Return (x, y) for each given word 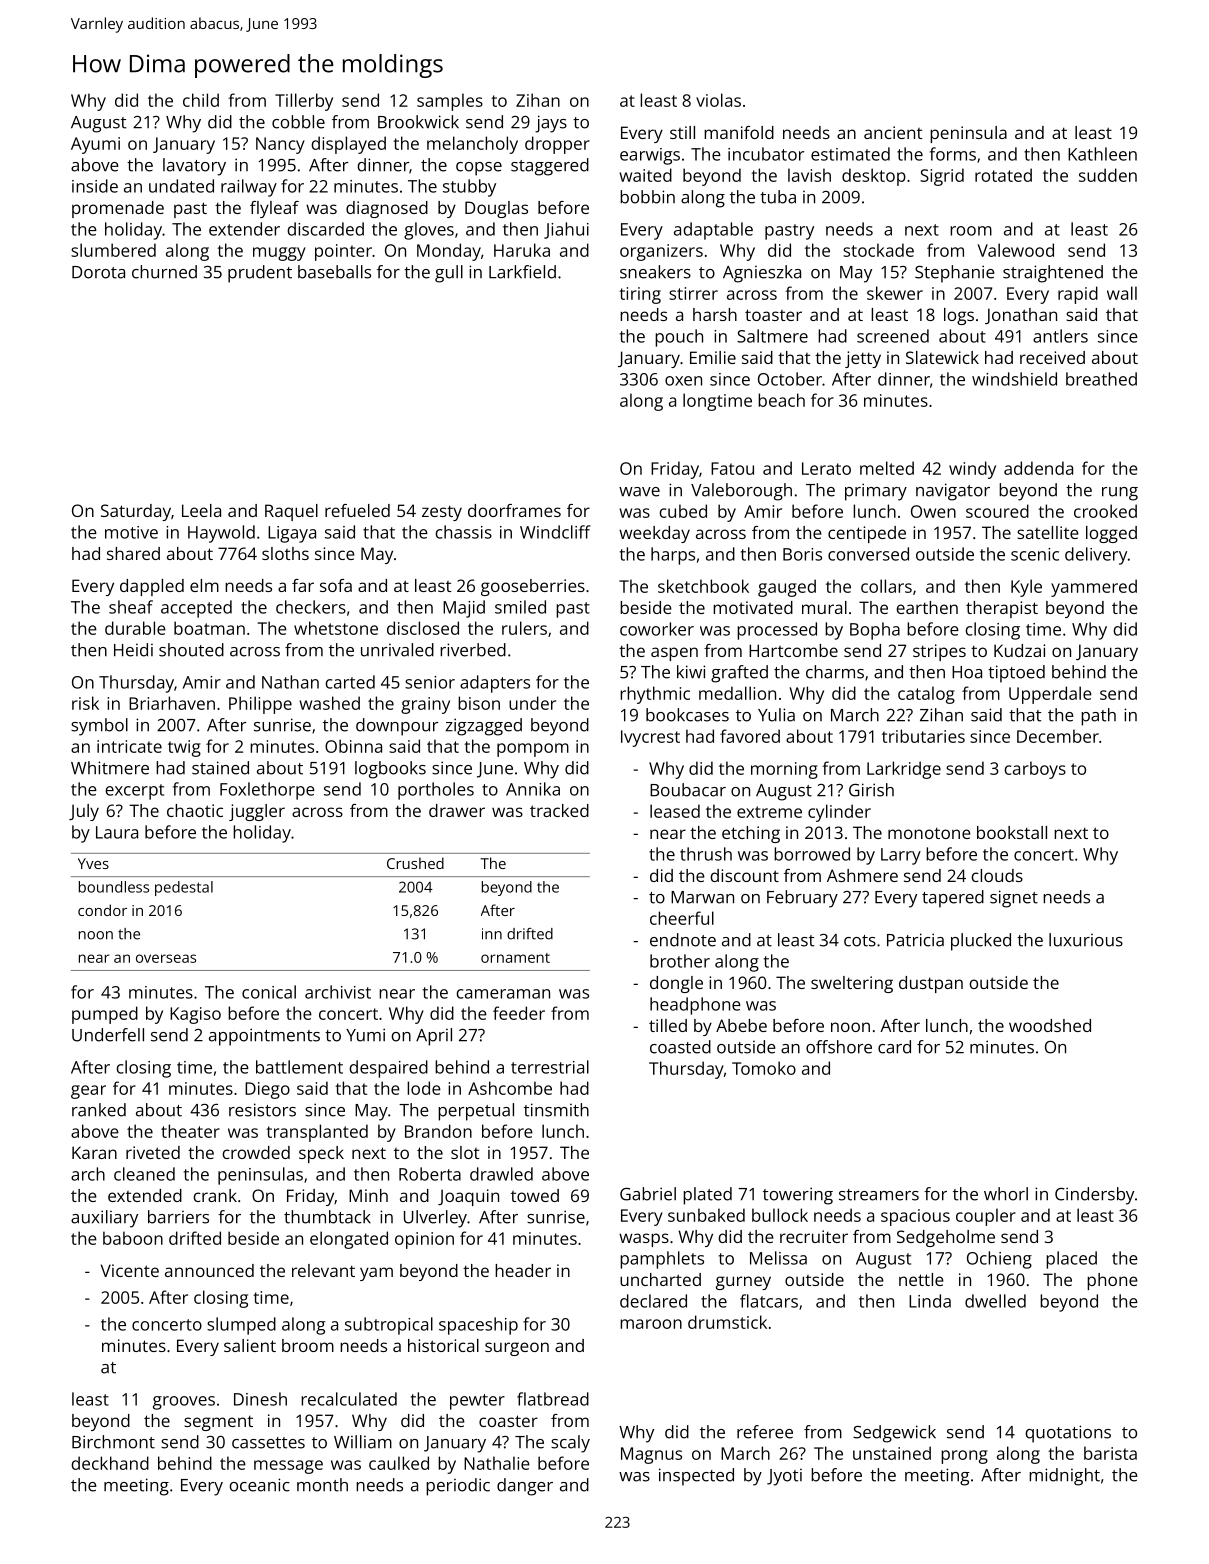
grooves (184, 1403)
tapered (953, 899)
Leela (201, 510)
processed (777, 631)
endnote (683, 940)
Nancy (280, 145)
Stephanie (955, 274)
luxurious (1086, 940)
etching (751, 834)
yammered (1094, 588)
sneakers (655, 272)
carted (350, 682)
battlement (299, 1067)
